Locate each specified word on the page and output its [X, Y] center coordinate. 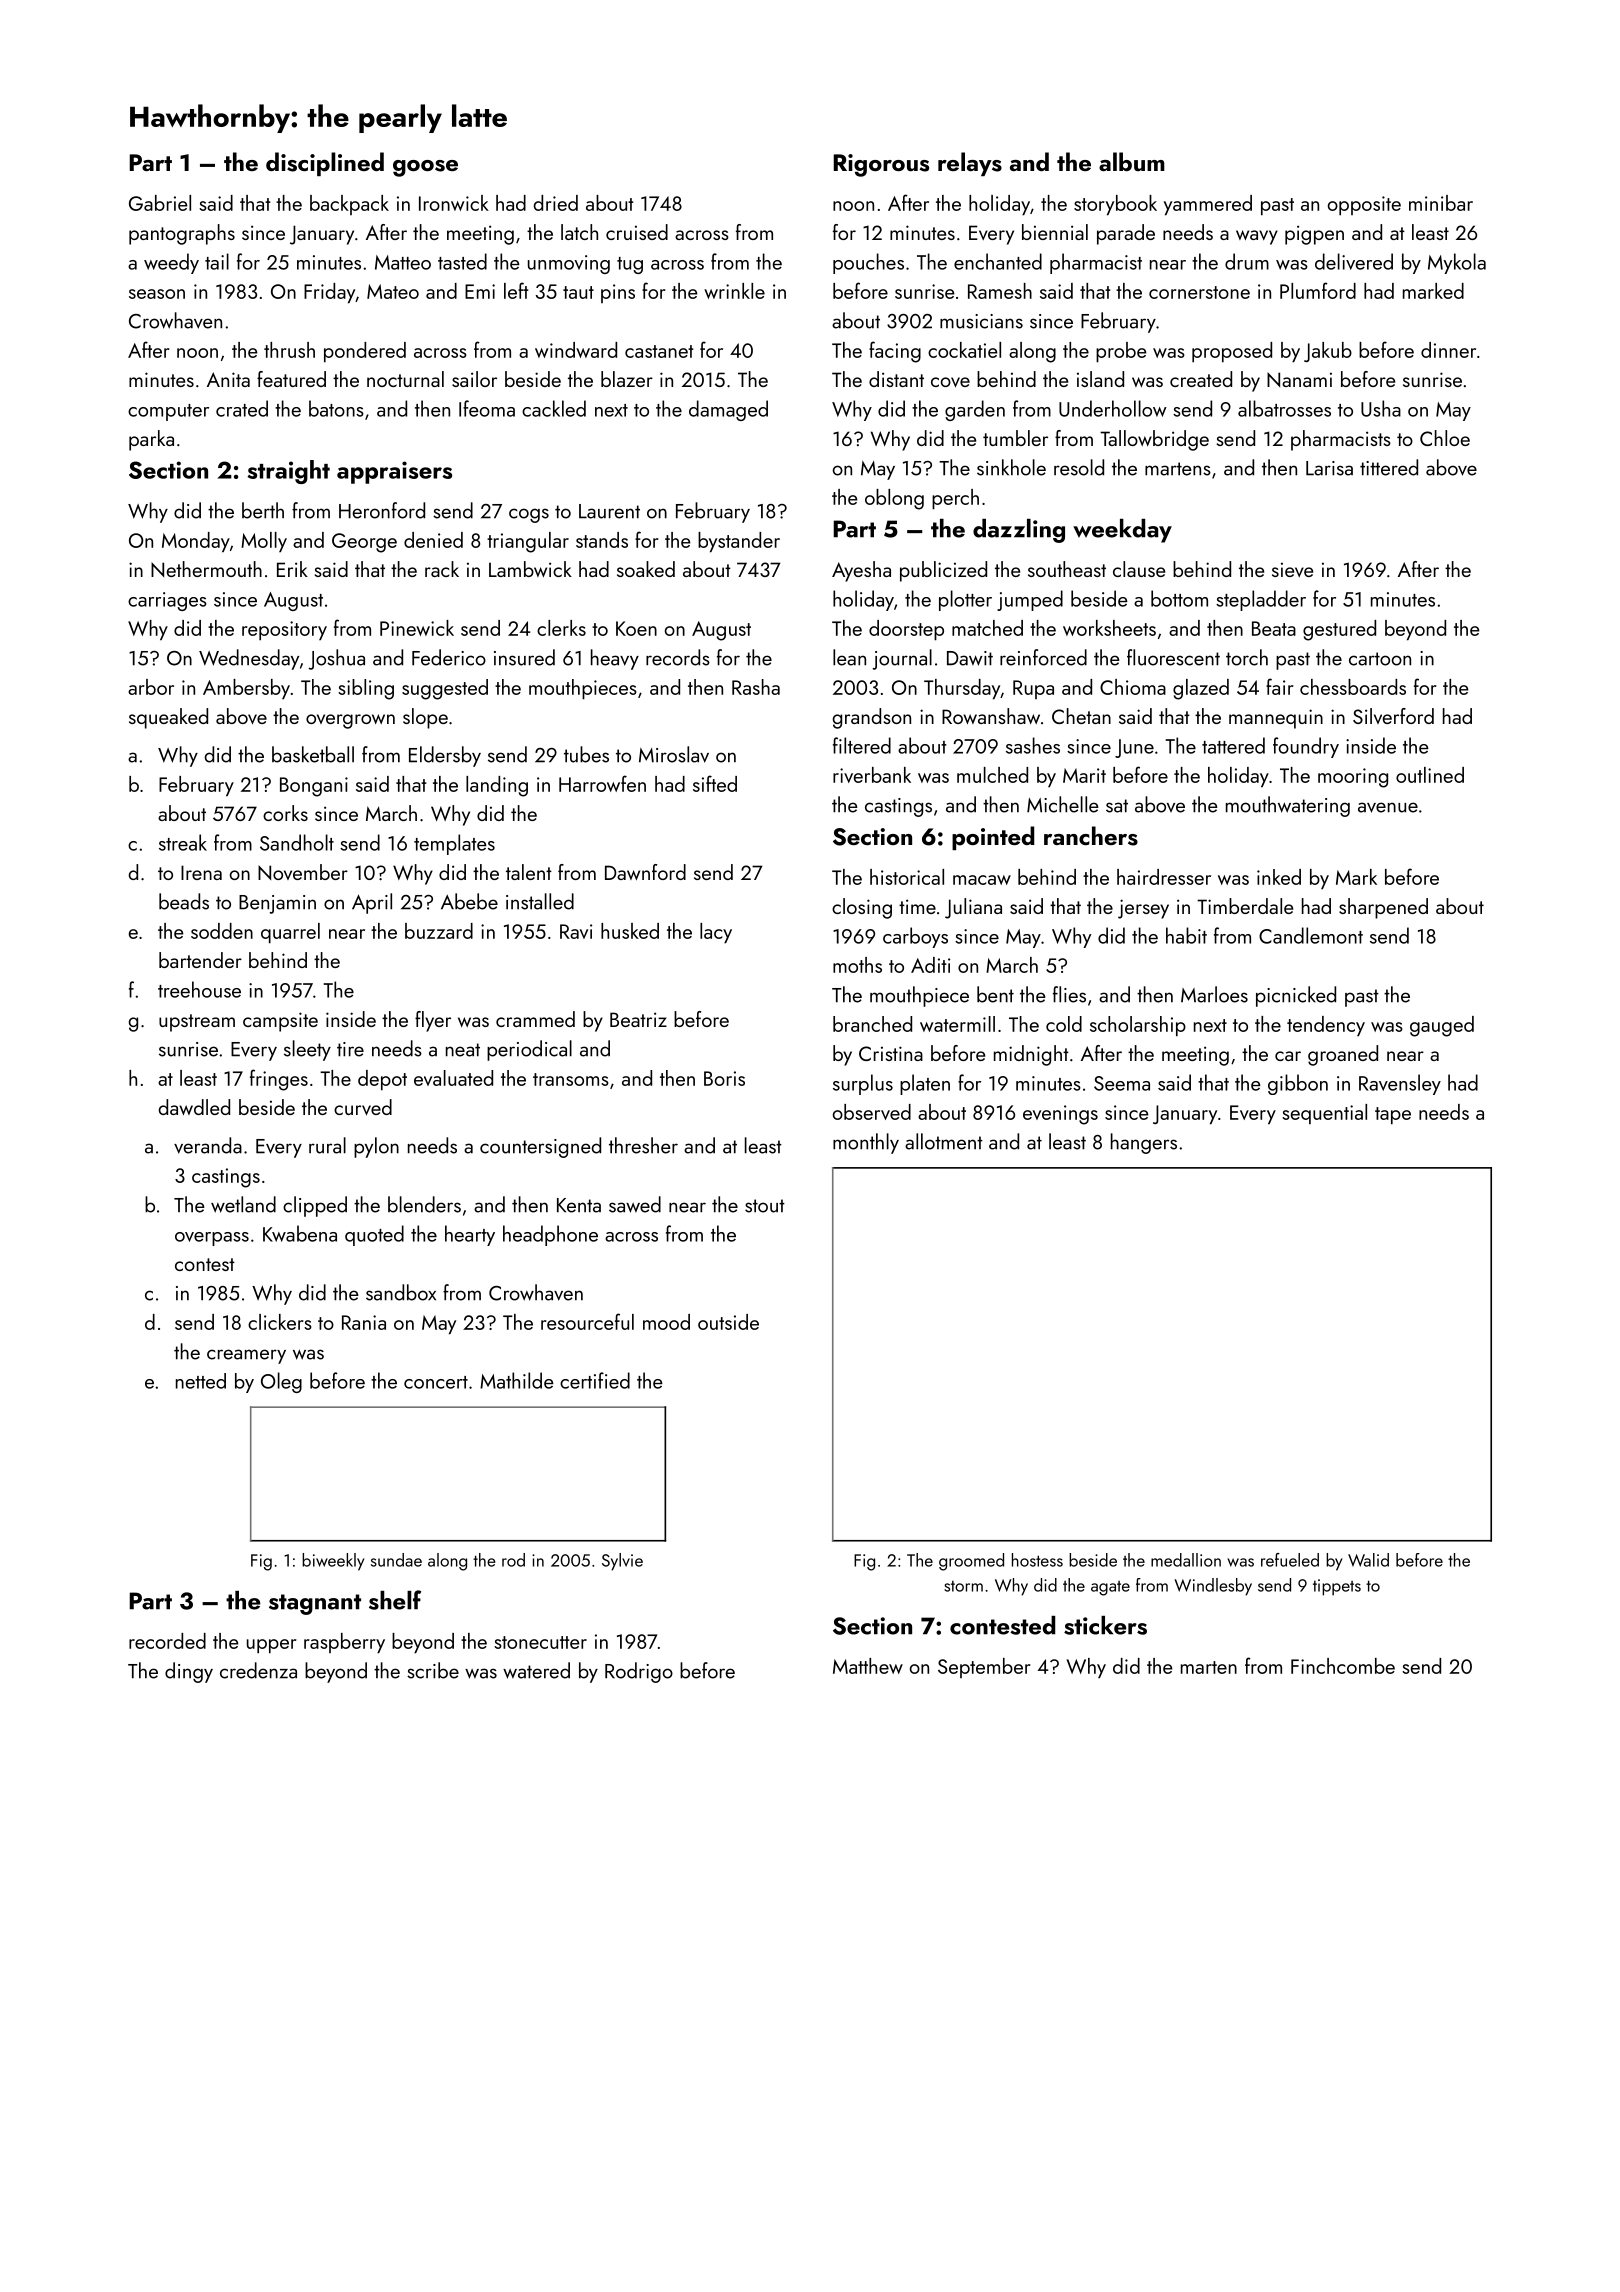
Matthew [868, 1666]
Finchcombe [1343, 1666]
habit [1186, 935]
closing [862, 908]
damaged [728, 410]
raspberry [344, 1643]
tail [217, 261]
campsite [280, 1022]
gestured [1339, 630]
